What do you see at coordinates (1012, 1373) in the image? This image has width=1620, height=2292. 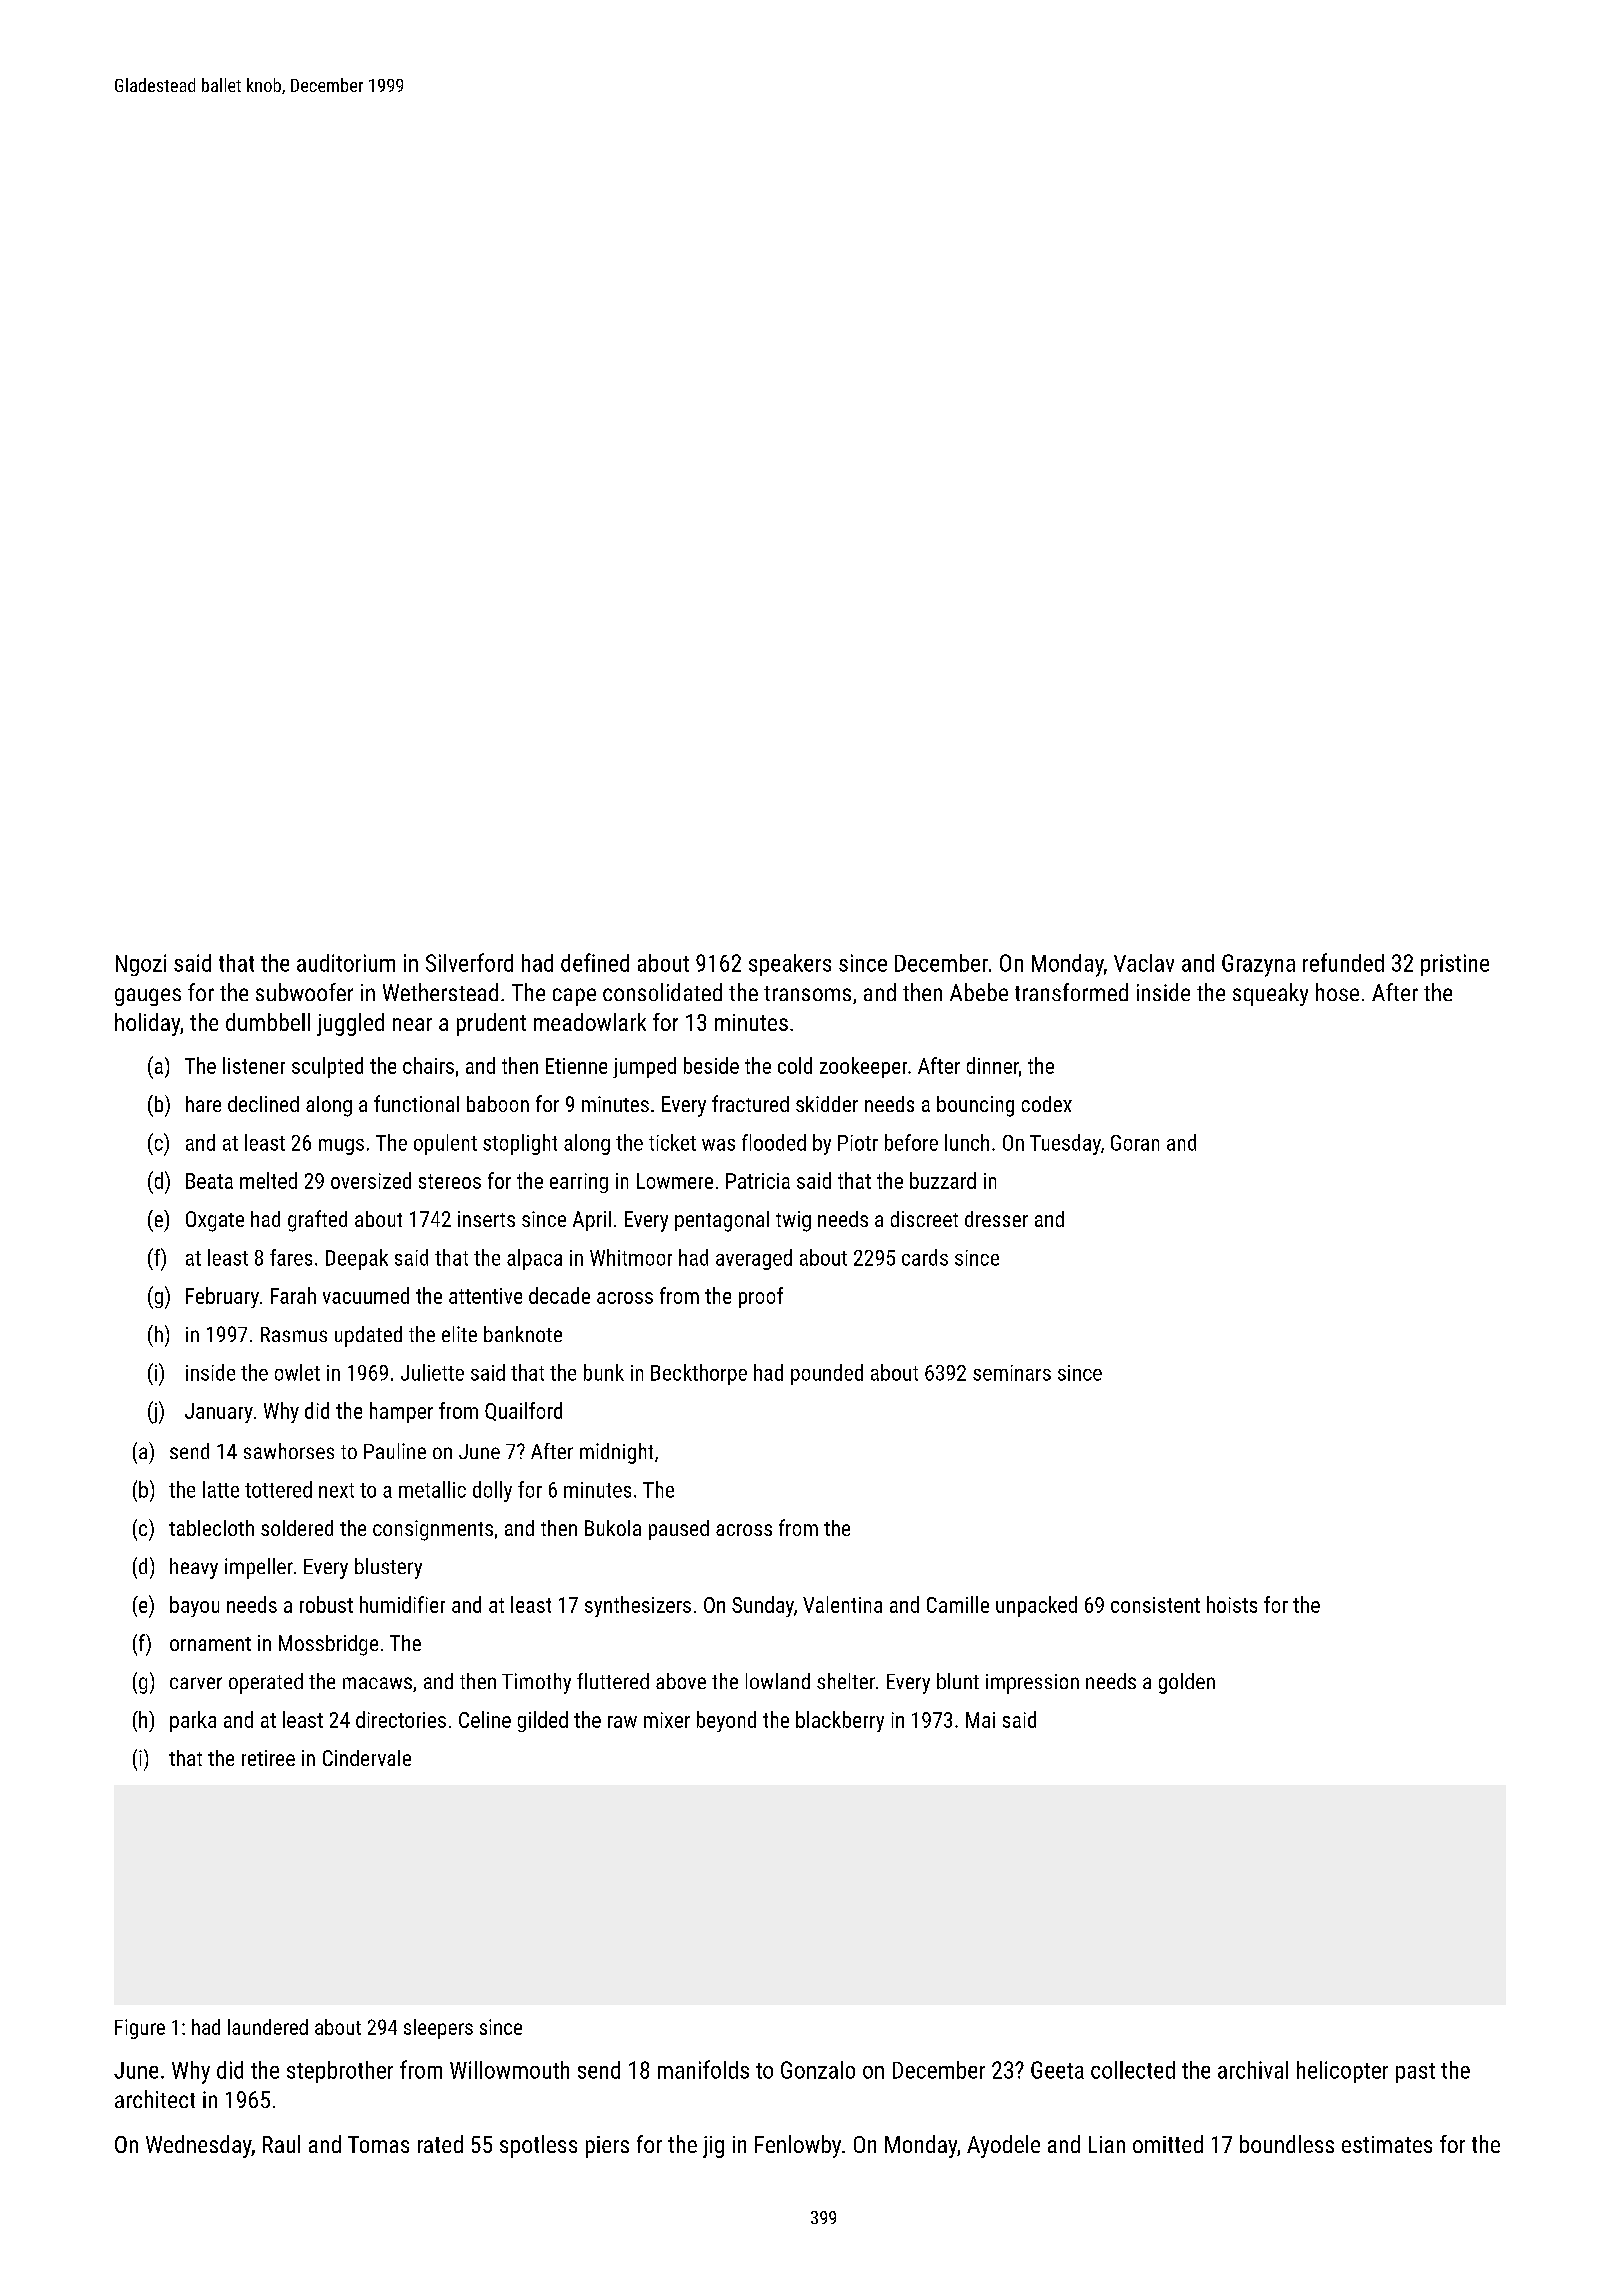 I see `seminars` at bounding box center [1012, 1373].
